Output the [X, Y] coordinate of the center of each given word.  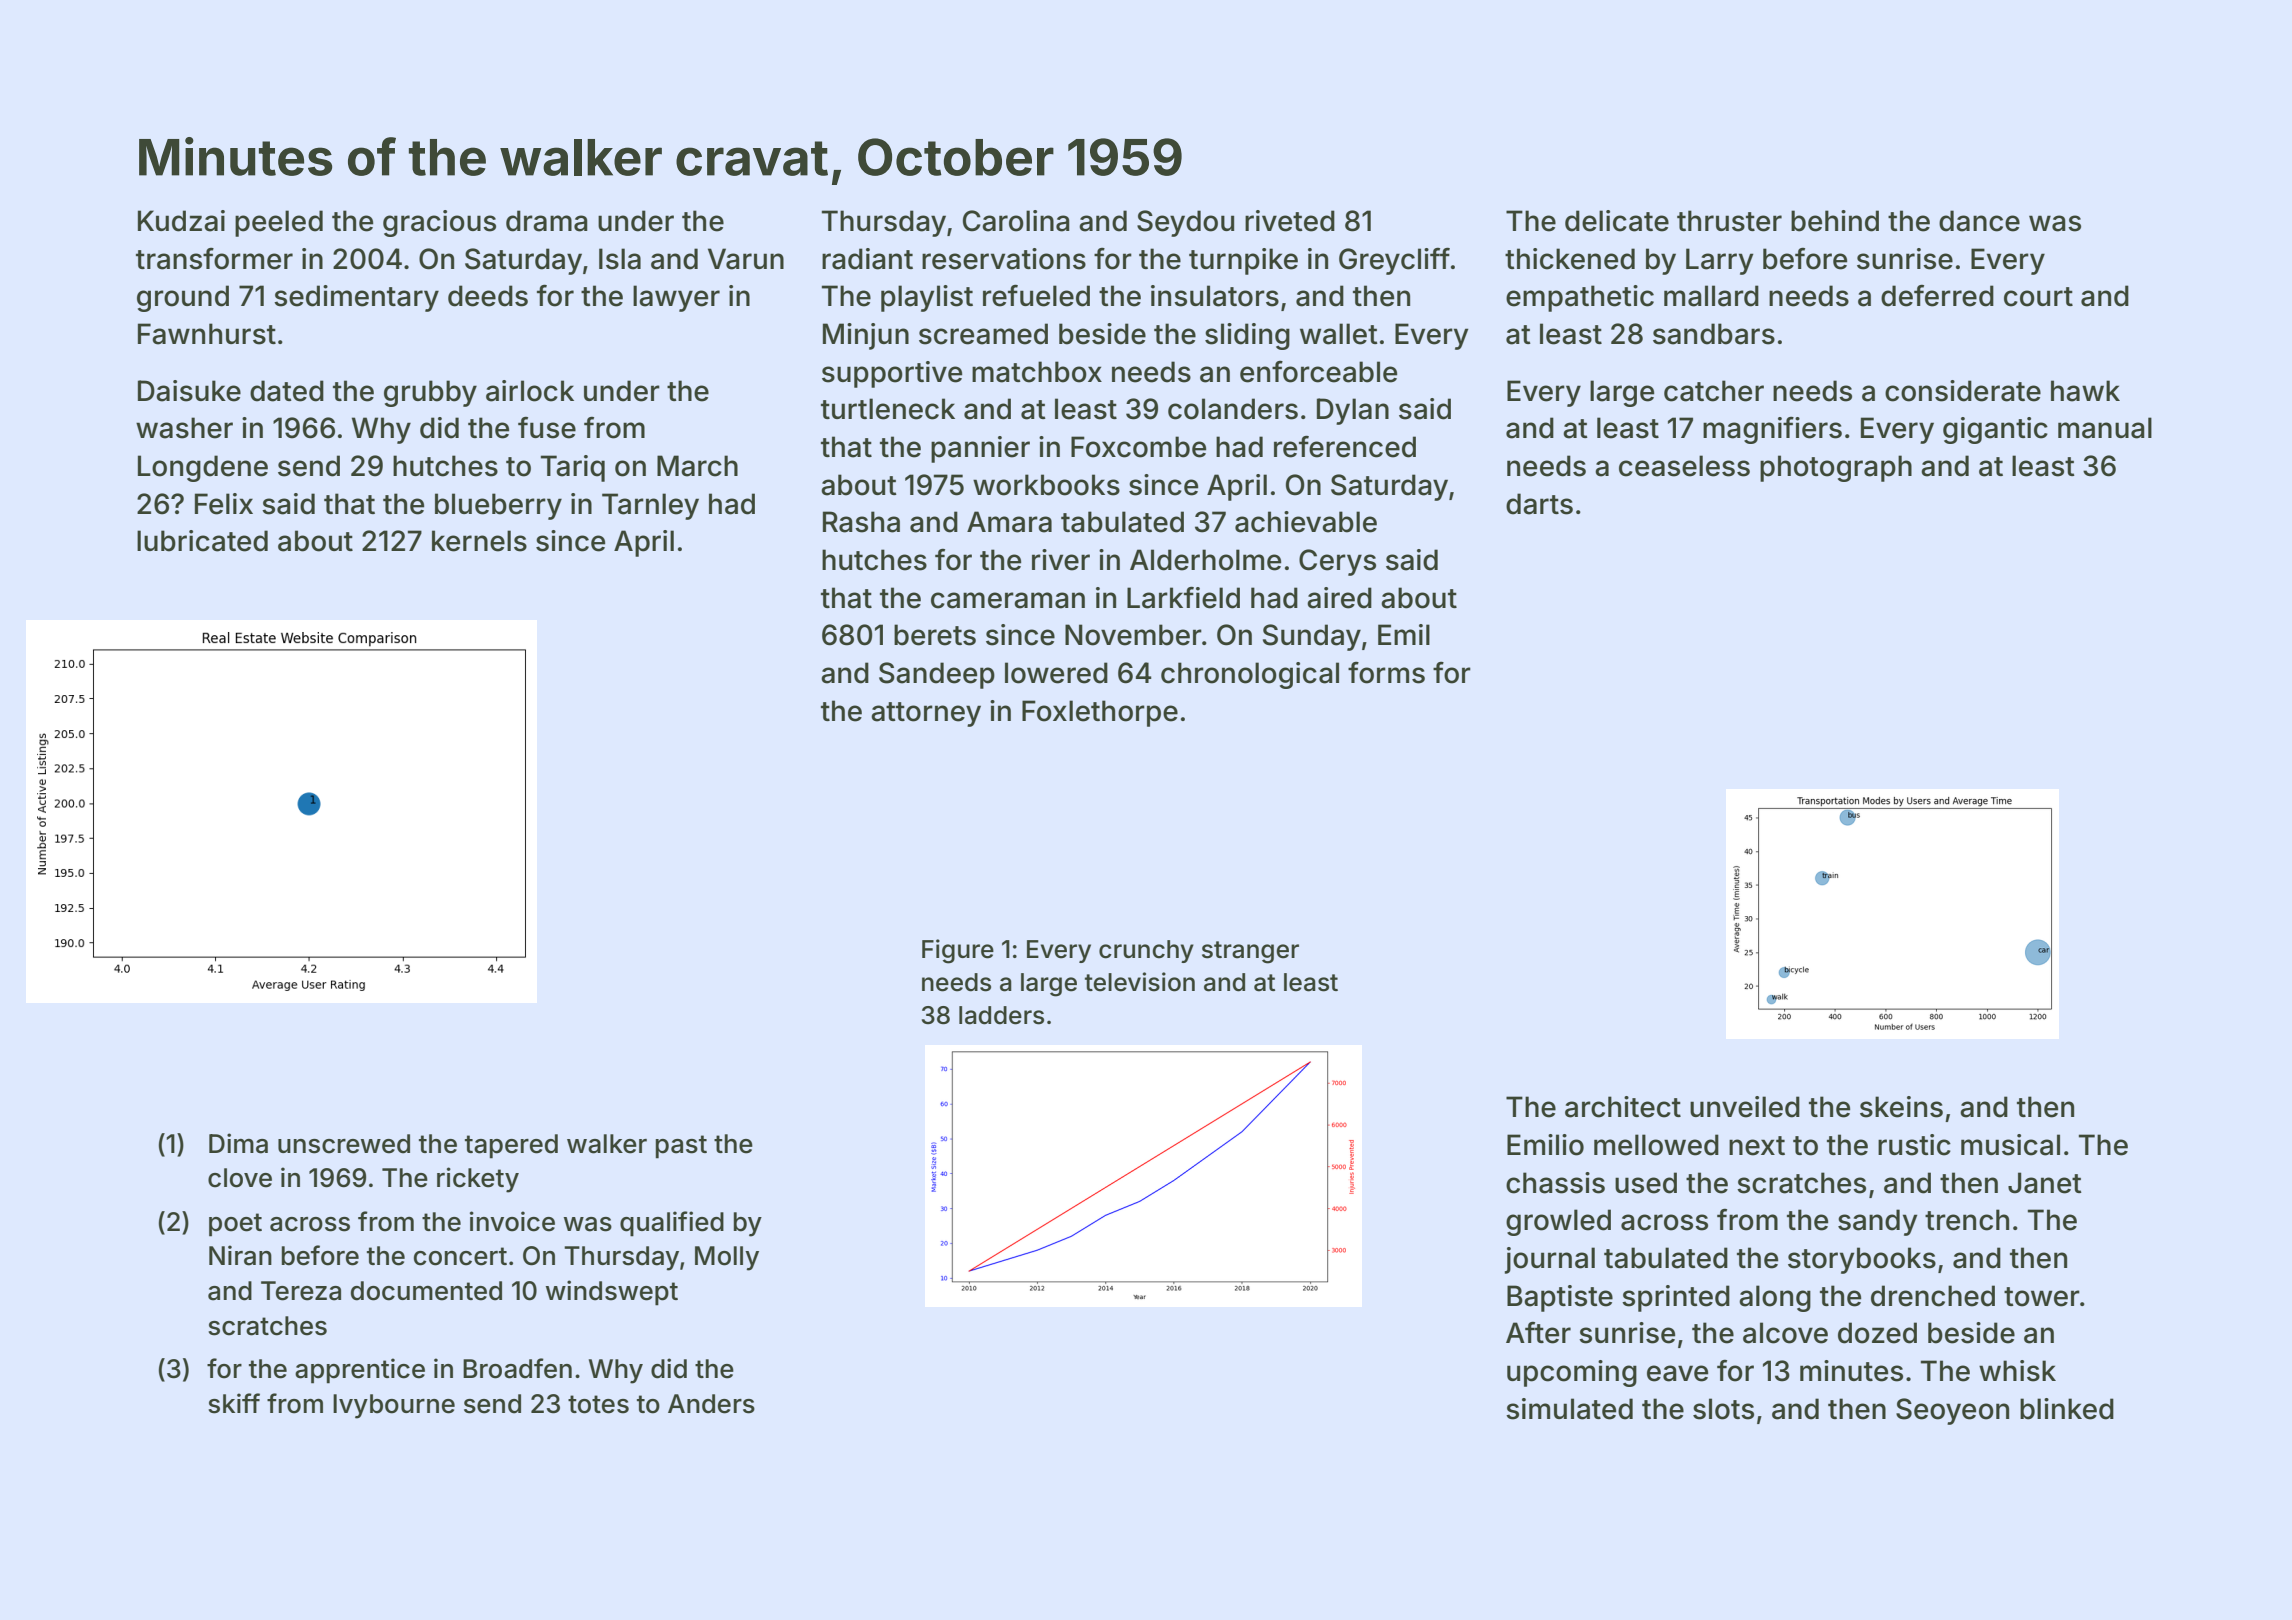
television [1140, 982]
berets [935, 635]
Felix [224, 504]
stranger [1250, 952]
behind [1835, 221]
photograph [1836, 468]
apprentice [360, 1371]
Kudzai [181, 221]
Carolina [1016, 221]
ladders [1001, 1015]
